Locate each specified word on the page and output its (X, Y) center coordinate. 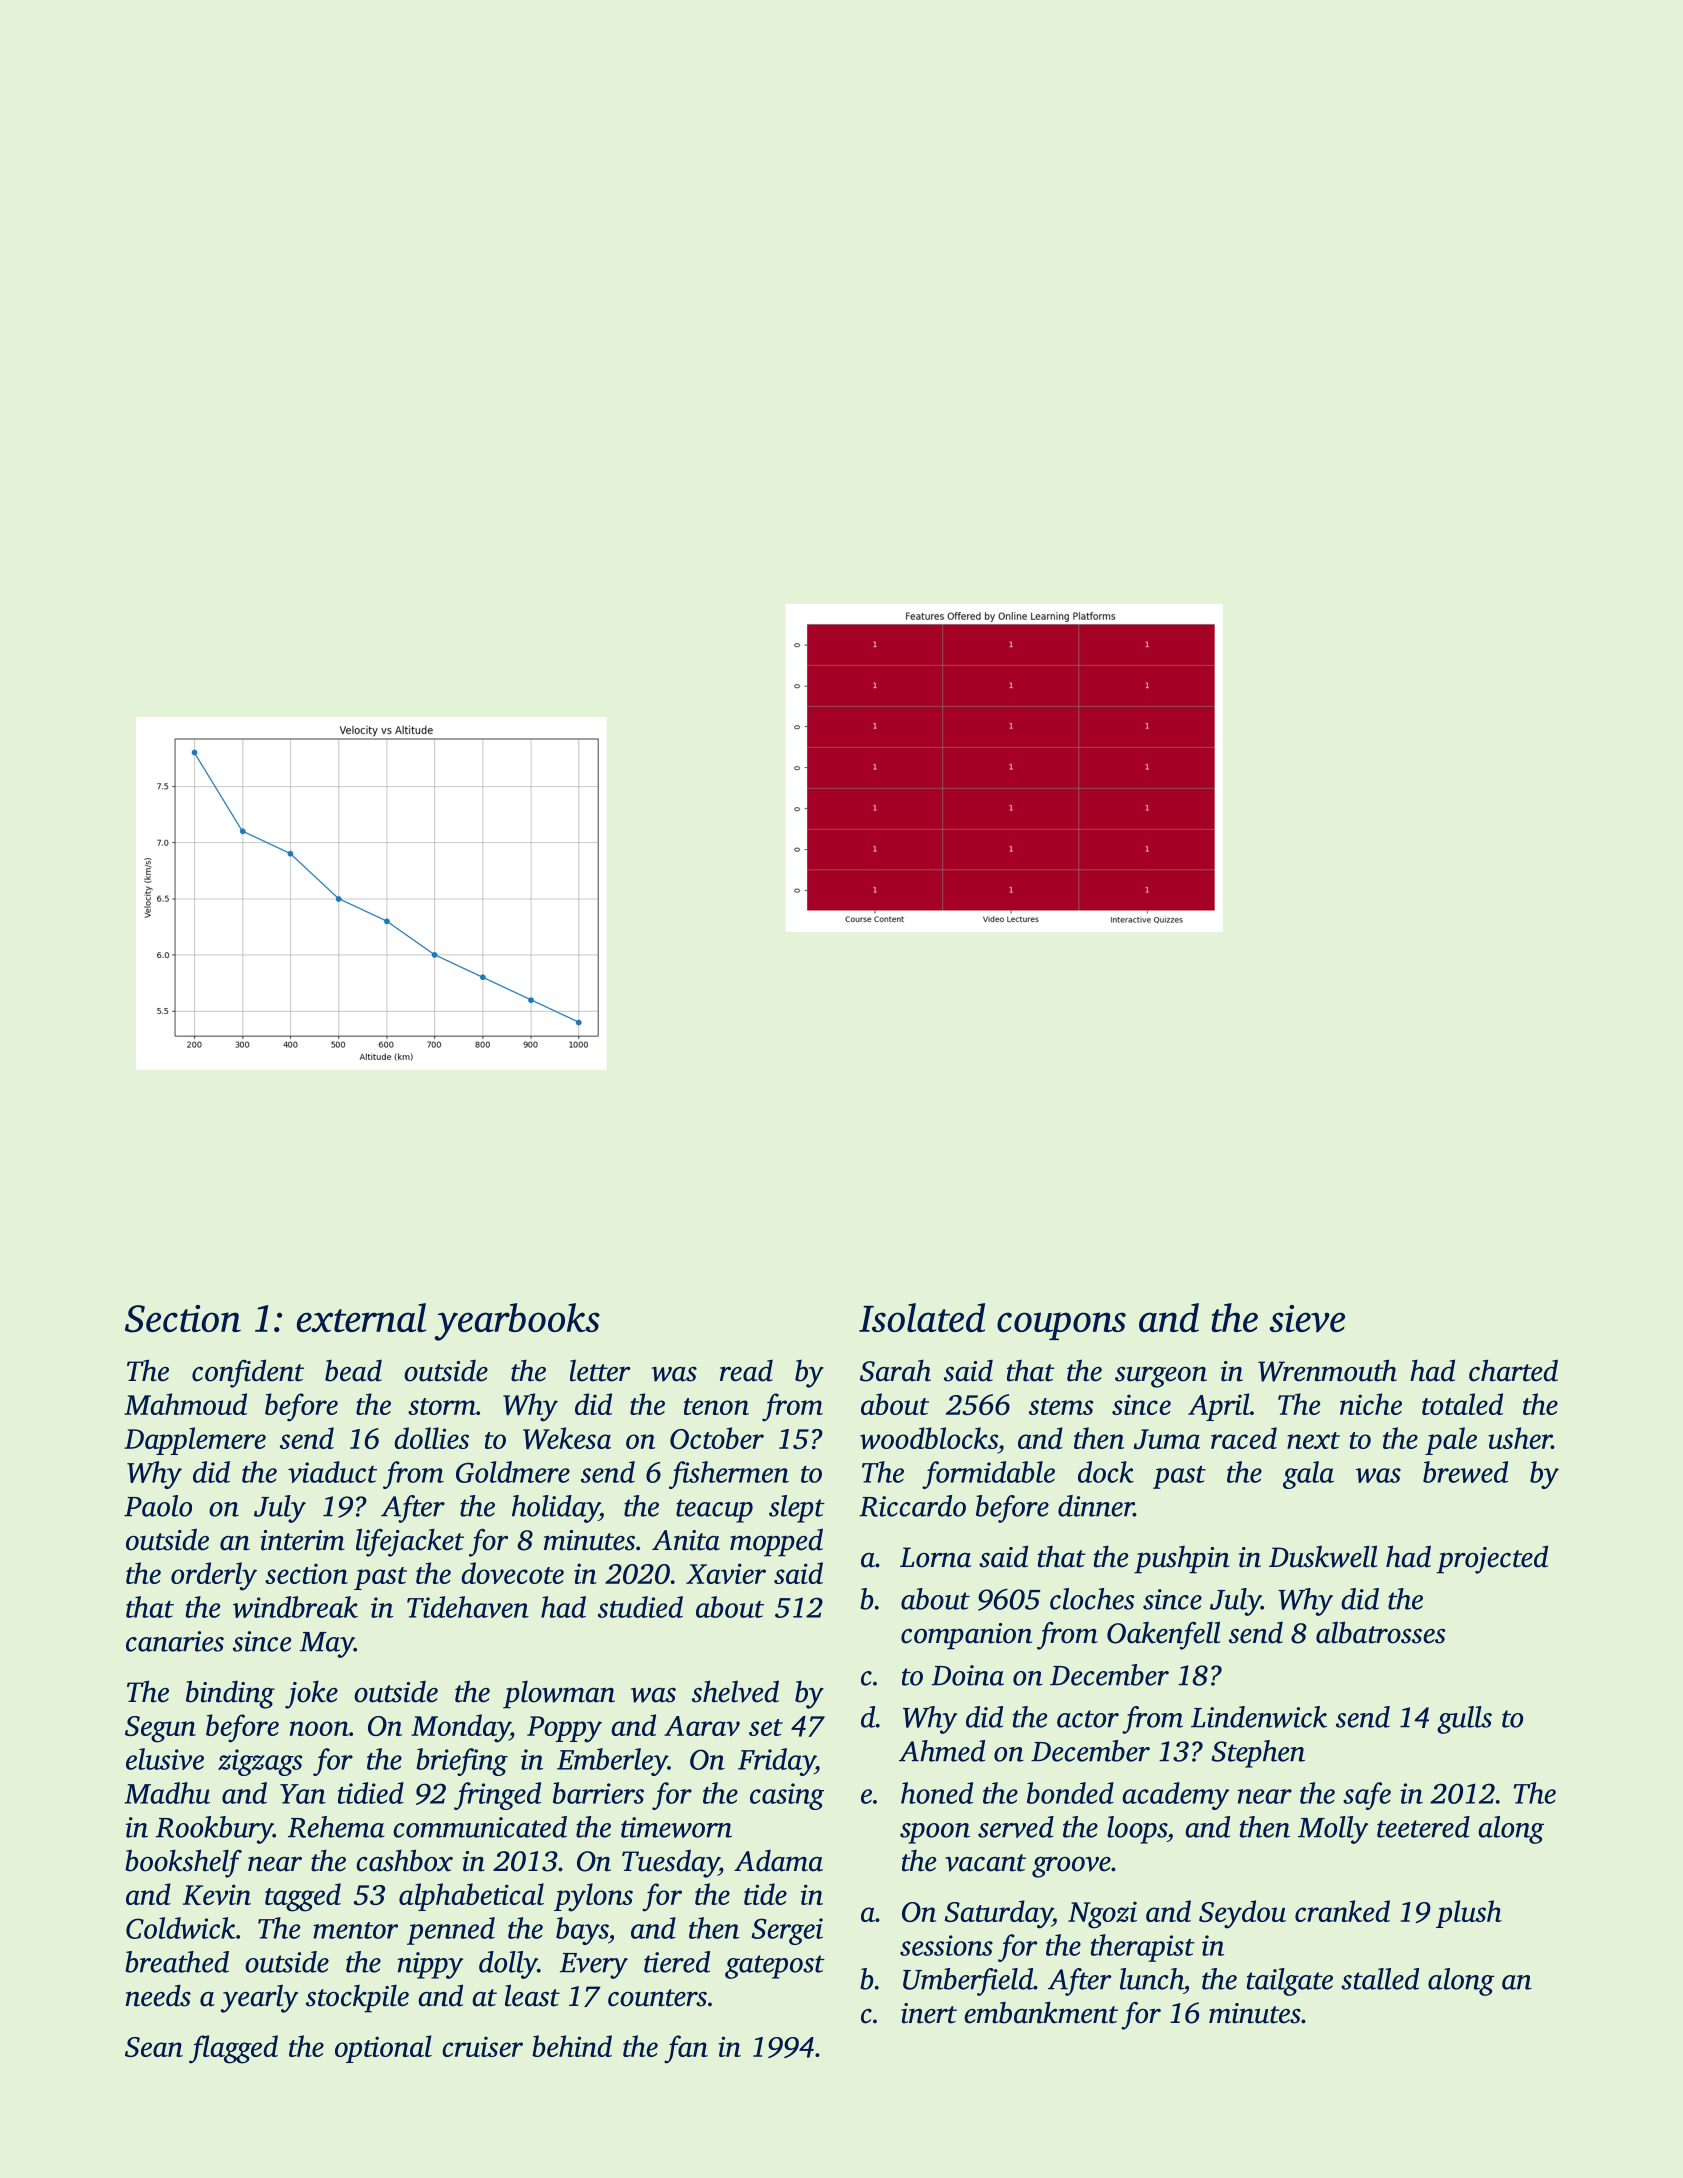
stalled (1380, 1979)
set (766, 1727)
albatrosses (1381, 1632)
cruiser (482, 2046)
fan (686, 2049)
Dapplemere (195, 1441)
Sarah (895, 1370)
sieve (1307, 1318)
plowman (559, 1695)
